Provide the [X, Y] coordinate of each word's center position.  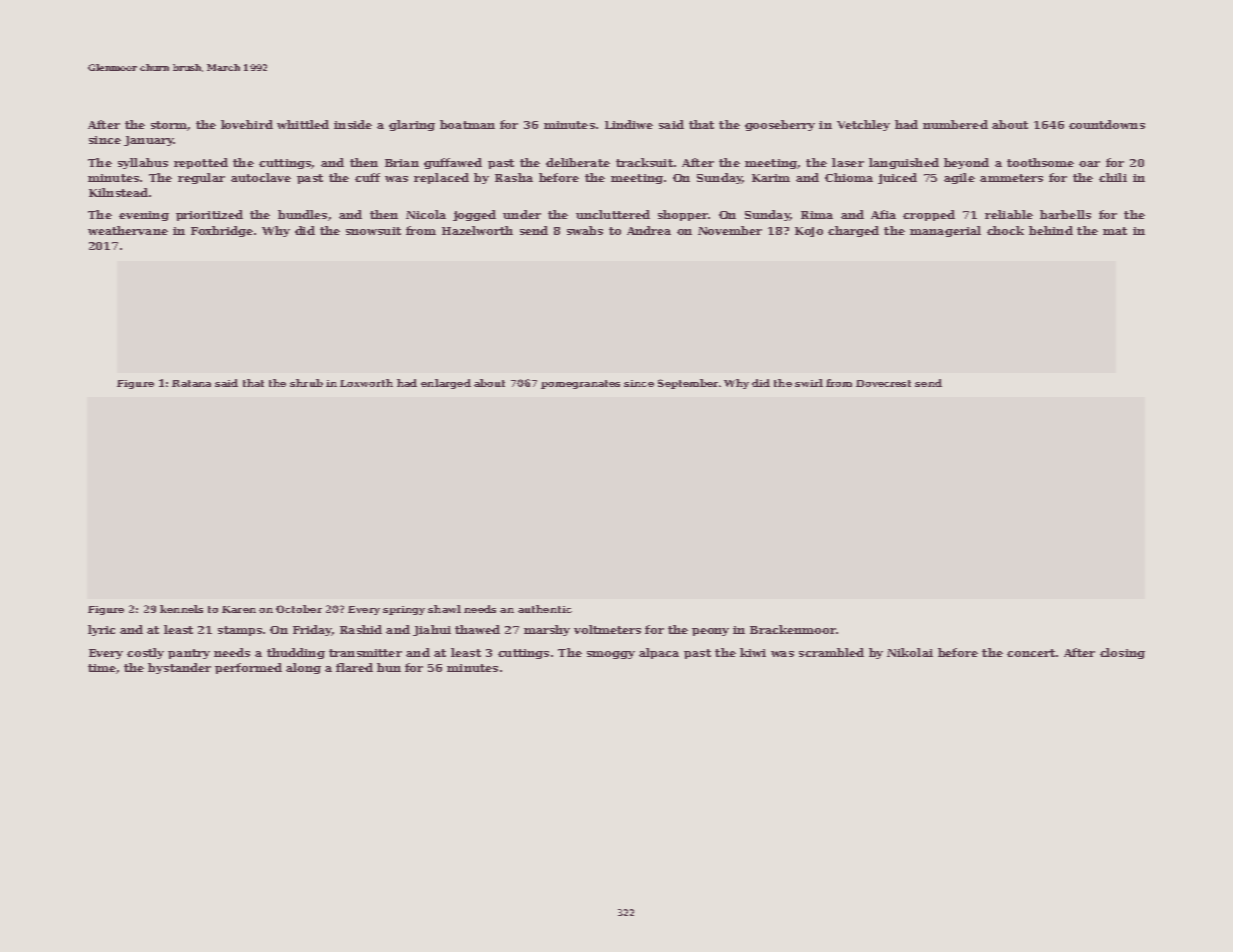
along [303, 668]
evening [144, 216]
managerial [945, 231]
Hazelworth [477, 230]
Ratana [191, 383]
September [688, 384]
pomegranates [580, 384]
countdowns [1107, 124]
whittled [303, 124]
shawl [444, 609]
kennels [181, 609]
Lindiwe [629, 124]
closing [1122, 653]
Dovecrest [883, 383]
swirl [809, 383]
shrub [306, 383]
